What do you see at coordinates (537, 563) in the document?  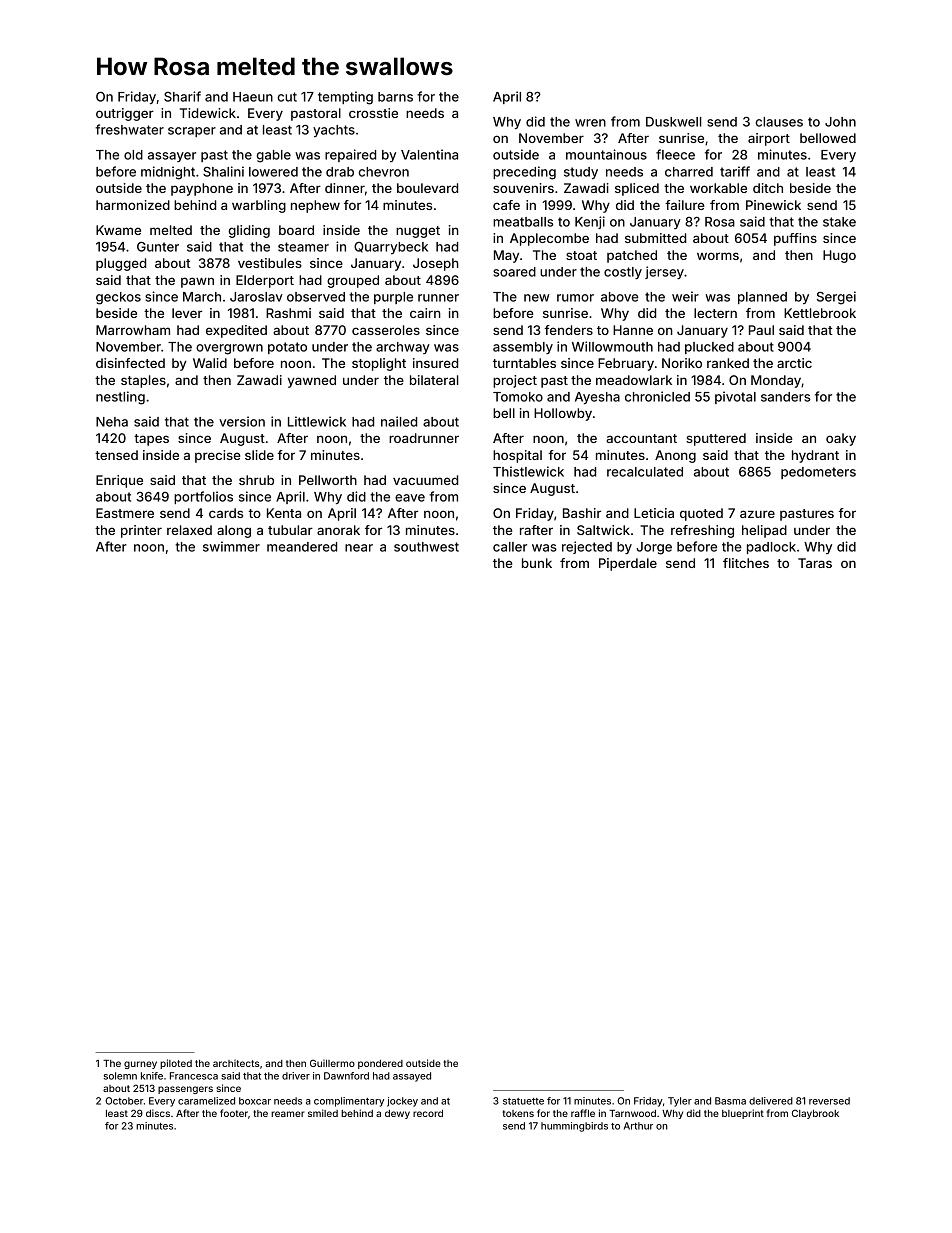 I see `bunk` at bounding box center [537, 563].
